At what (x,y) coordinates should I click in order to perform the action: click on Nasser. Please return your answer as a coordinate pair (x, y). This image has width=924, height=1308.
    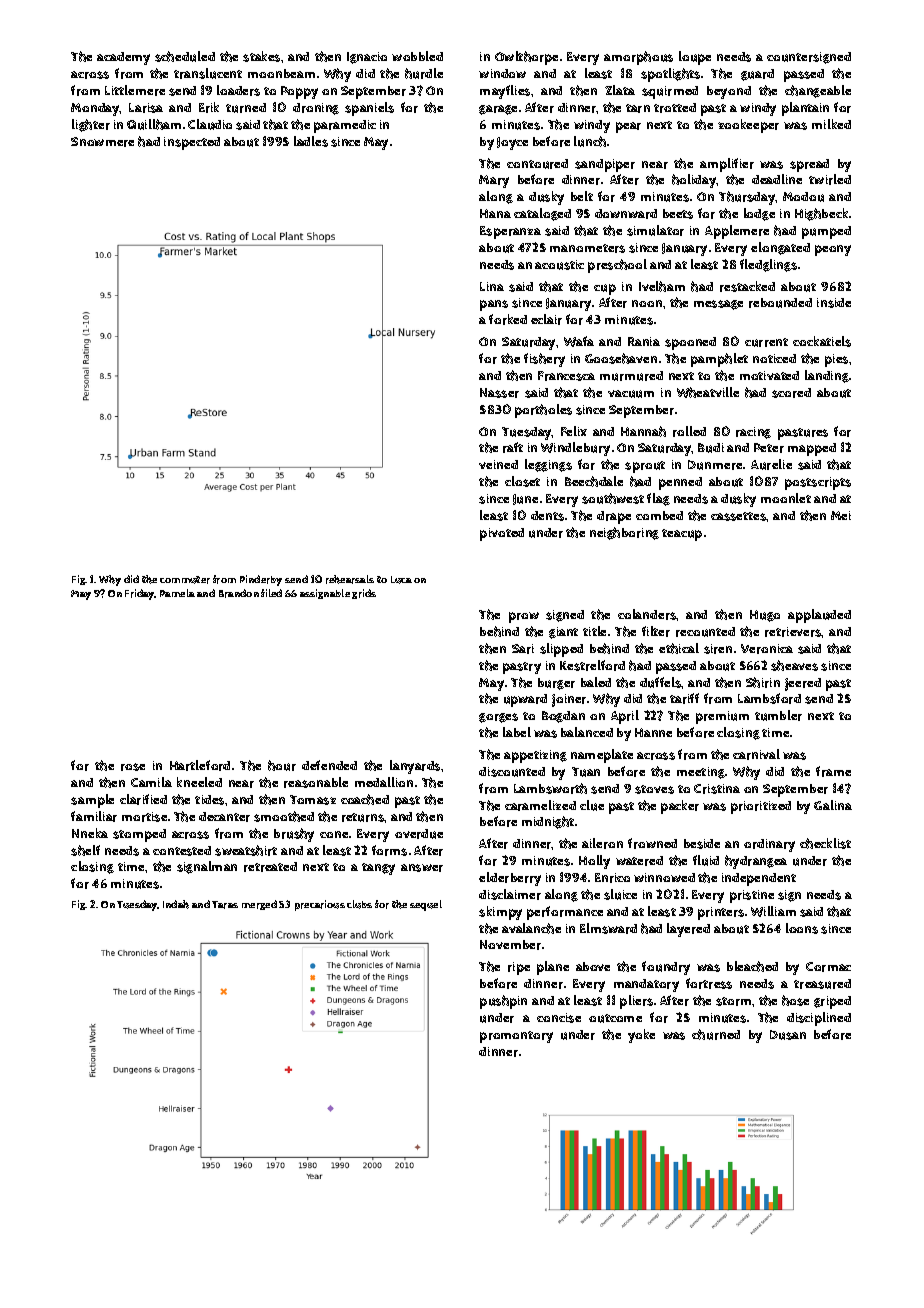
    Looking at the image, I should click on (499, 393).
